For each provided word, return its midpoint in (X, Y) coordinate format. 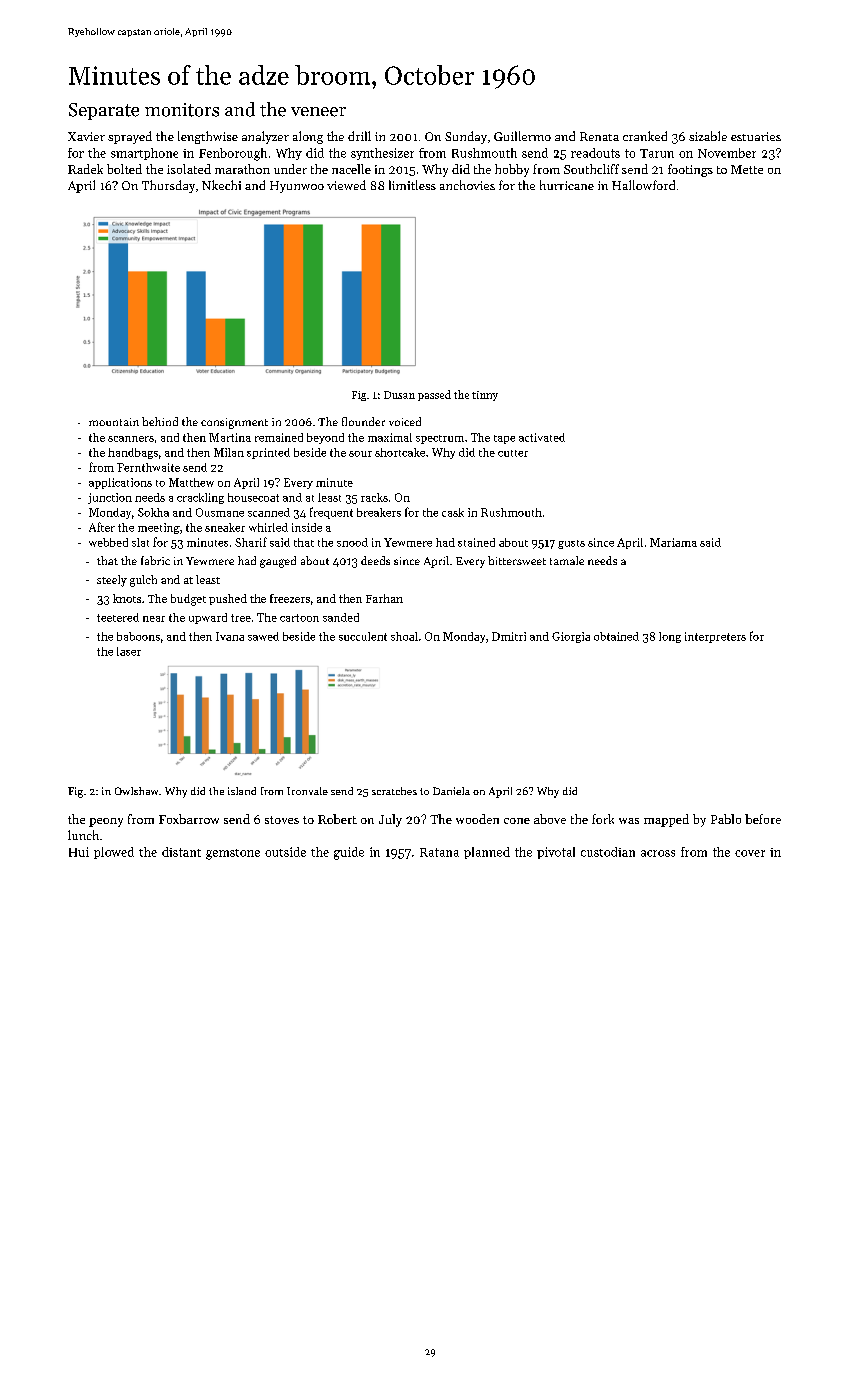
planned (487, 853)
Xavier (86, 136)
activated (542, 437)
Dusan (399, 395)
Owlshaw (136, 791)
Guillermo (522, 136)
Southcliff (591, 169)
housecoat (253, 497)
